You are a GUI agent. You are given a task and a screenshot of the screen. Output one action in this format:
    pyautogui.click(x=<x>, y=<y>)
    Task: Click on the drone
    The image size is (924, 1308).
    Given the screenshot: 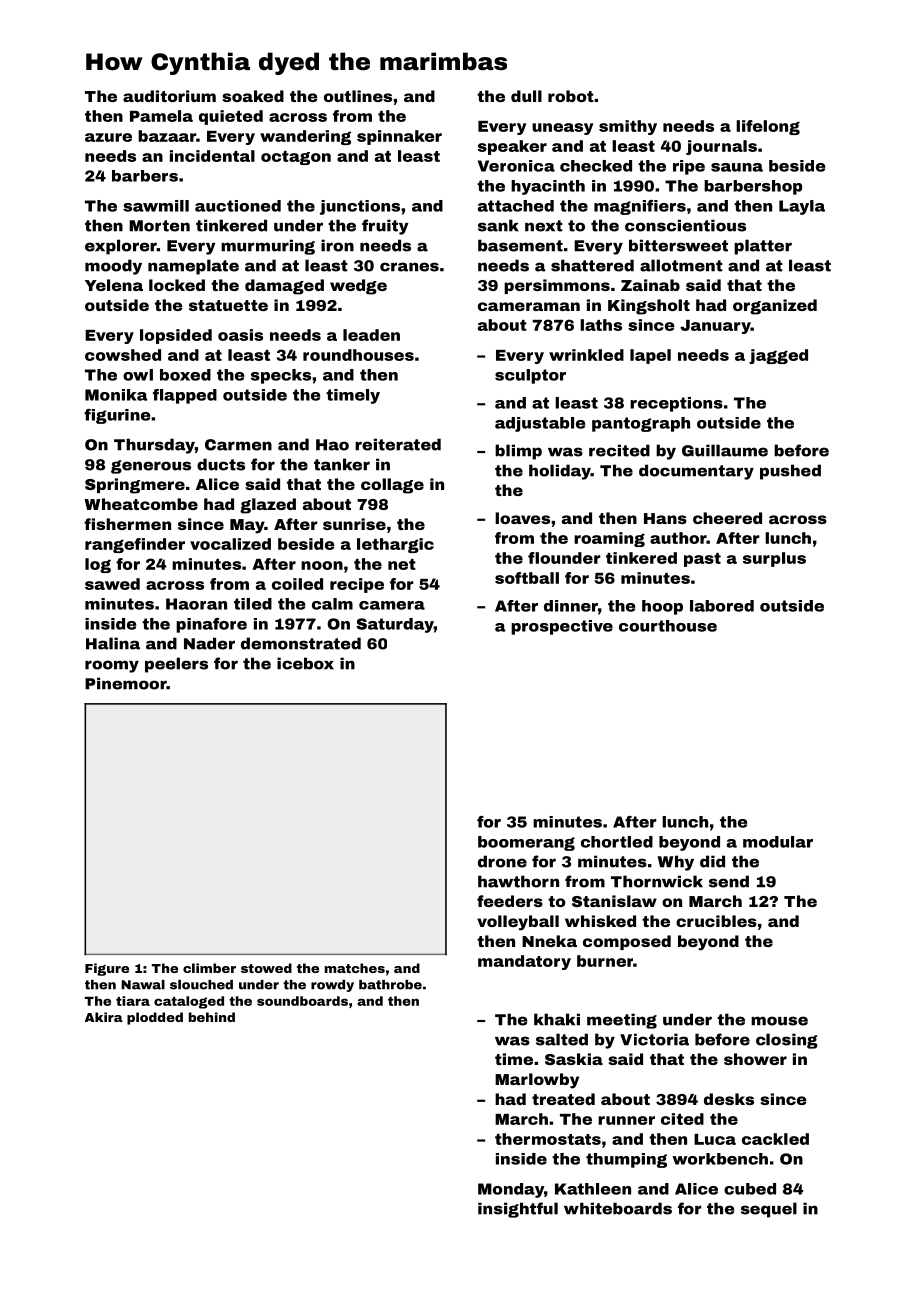 What is the action you would take?
    pyautogui.click(x=502, y=861)
